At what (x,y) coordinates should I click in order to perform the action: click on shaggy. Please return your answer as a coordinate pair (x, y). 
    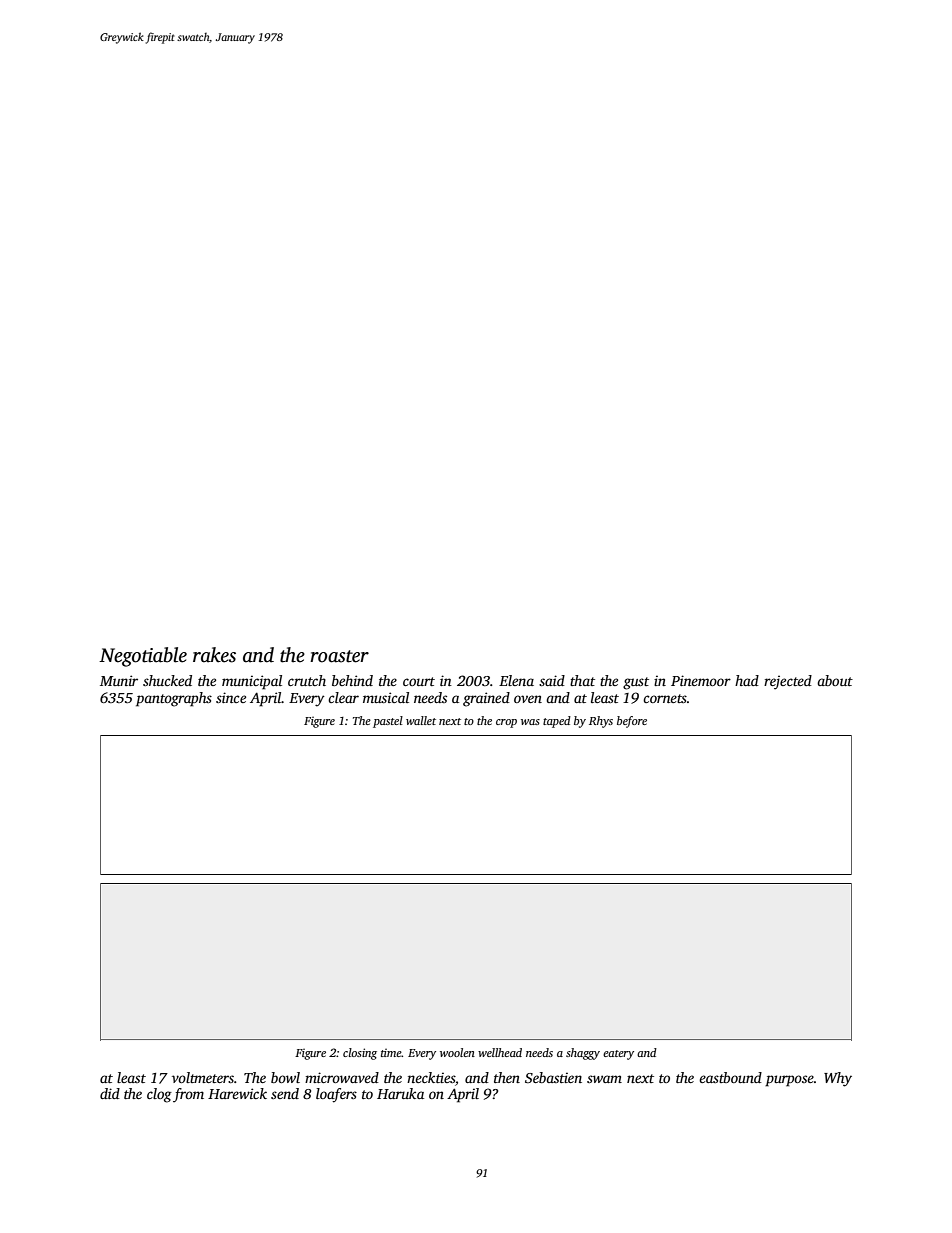
    Looking at the image, I should click on (583, 1054).
